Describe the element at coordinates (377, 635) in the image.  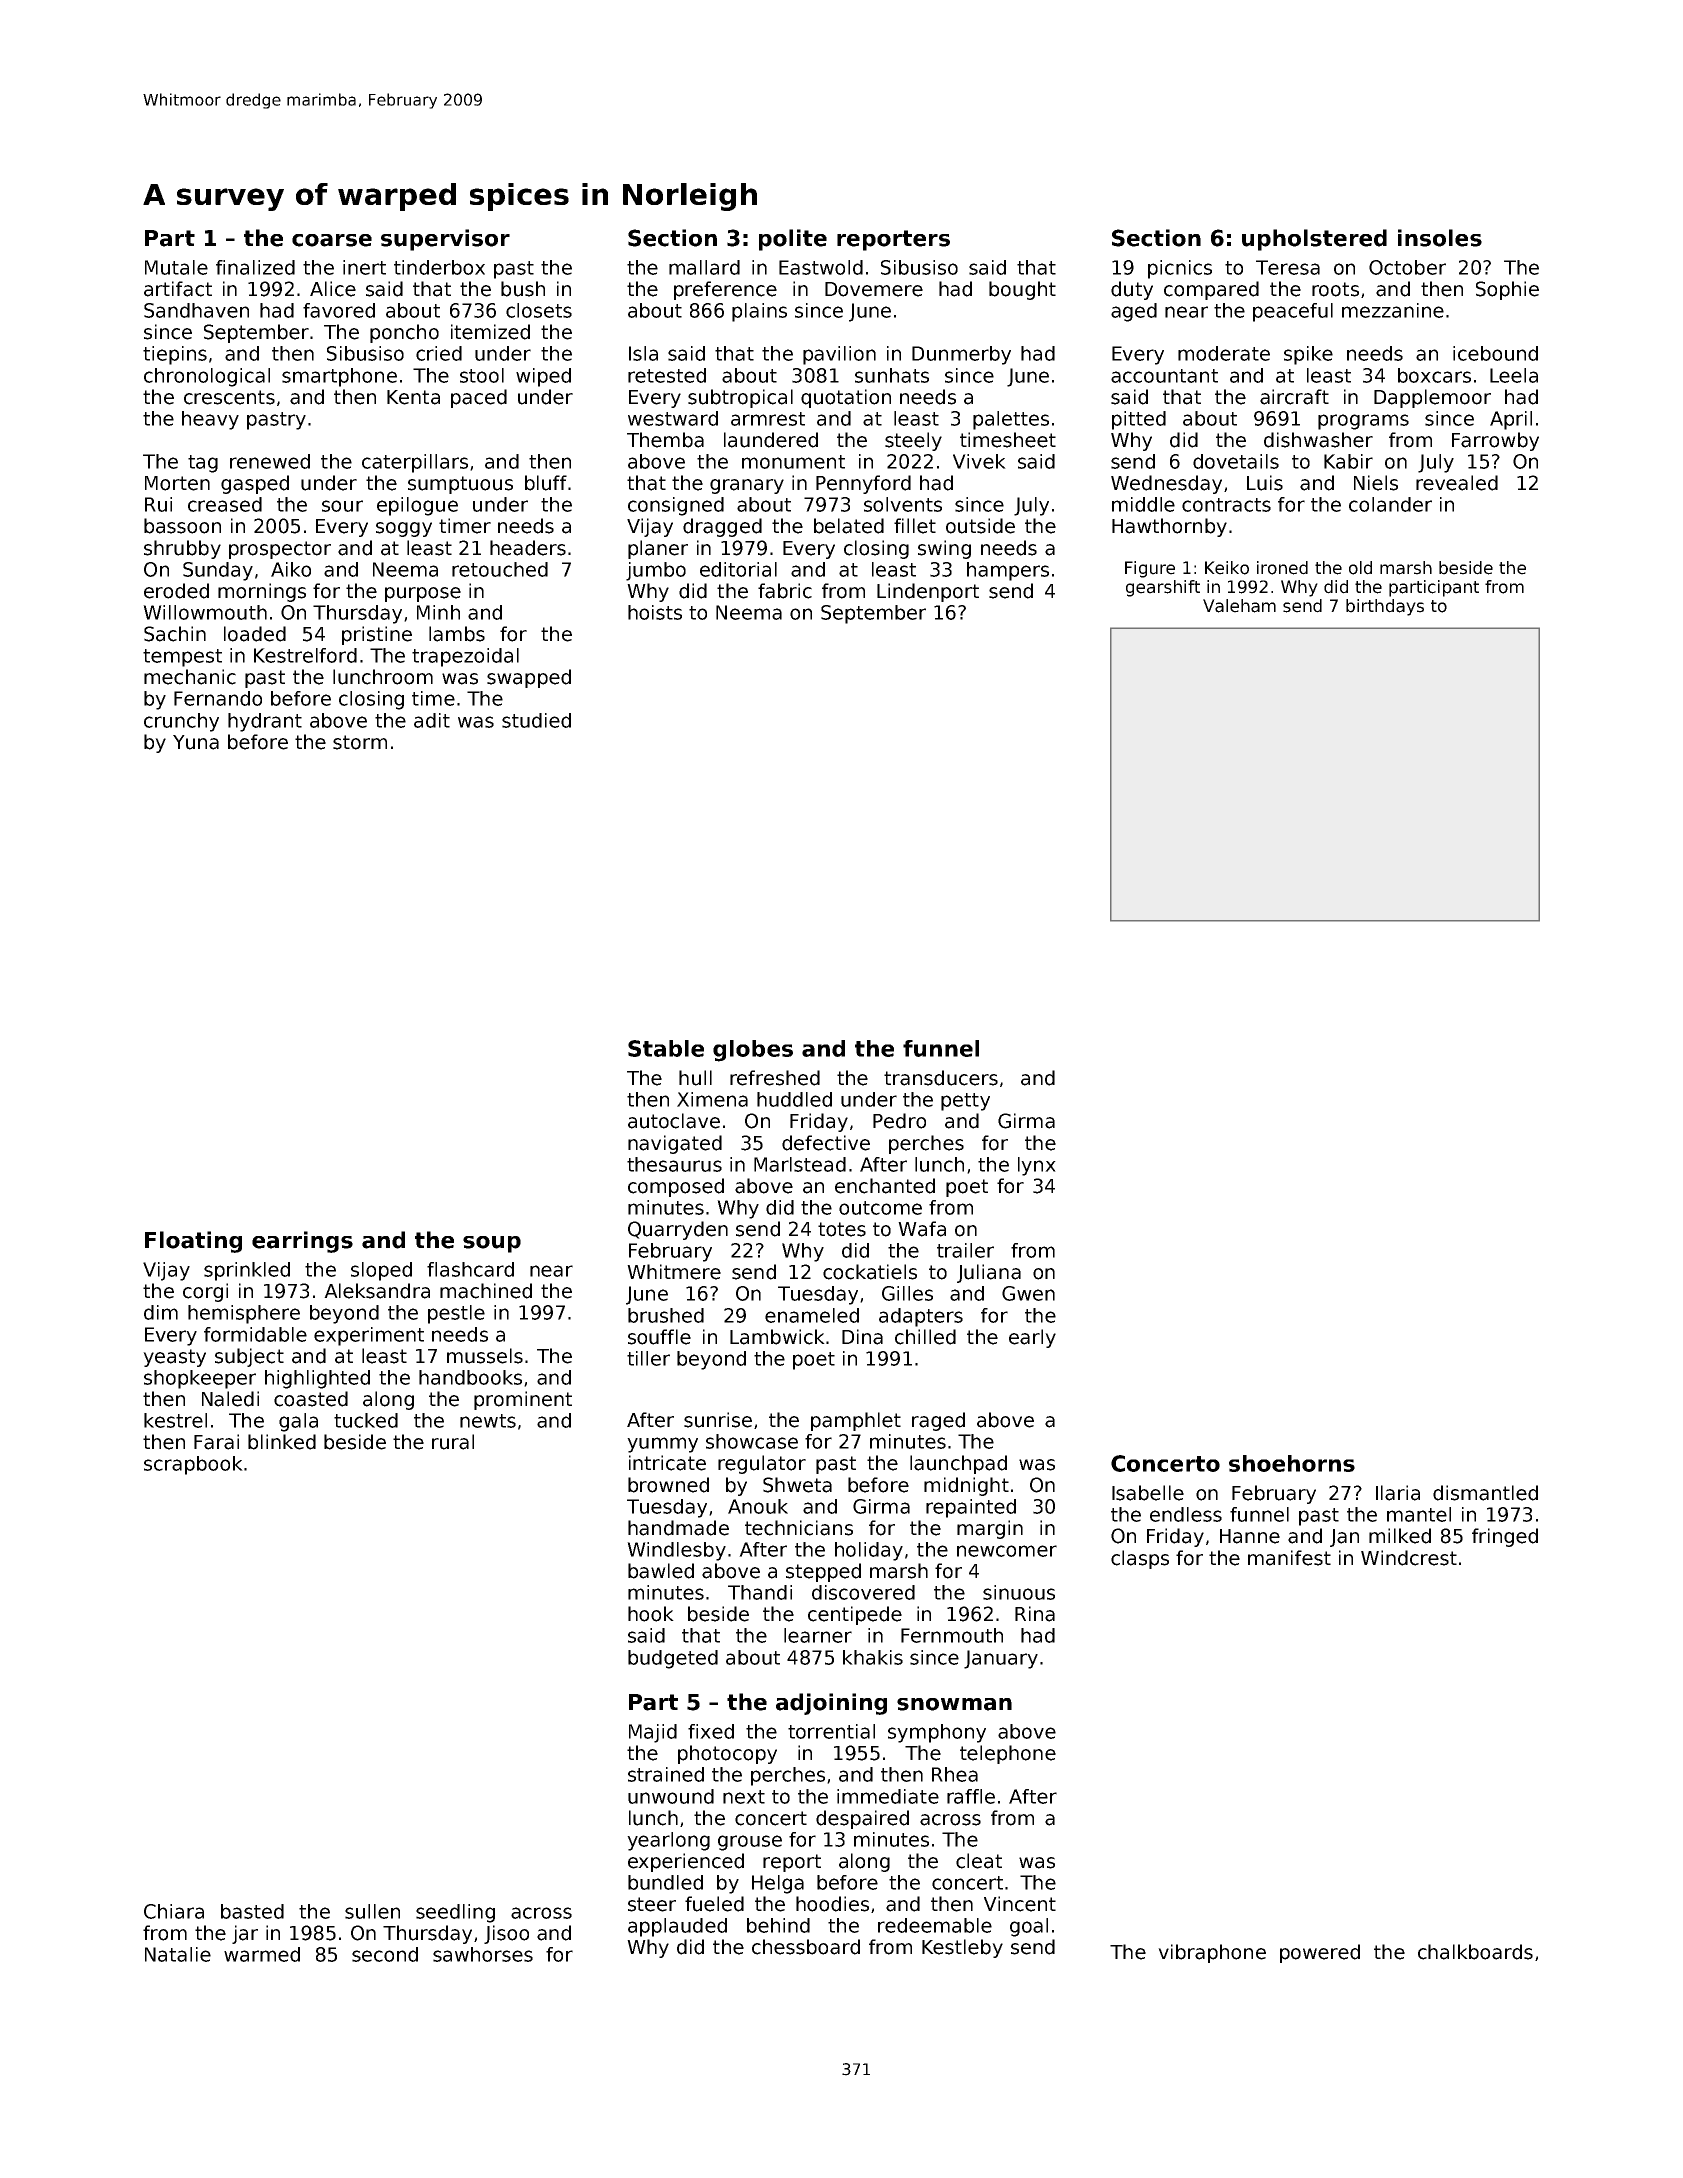
I see `pristine` at that location.
